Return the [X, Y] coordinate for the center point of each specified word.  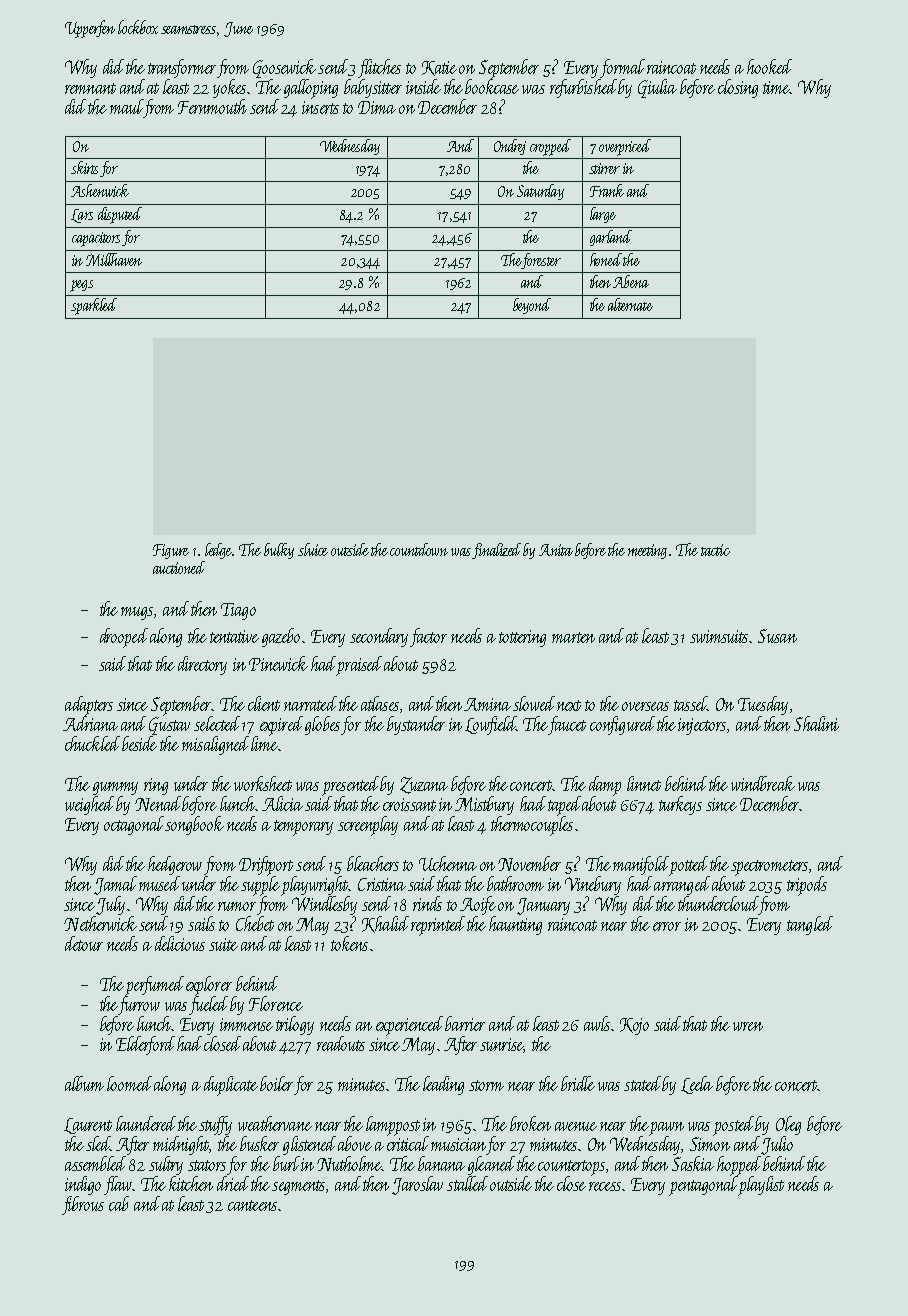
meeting [647, 551]
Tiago [238, 611]
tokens [349, 943]
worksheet [263, 783]
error [667, 926]
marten [573, 637]
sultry [166, 1165]
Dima [377, 107]
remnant [90, 88]
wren [748, 1026]
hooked [769, 66]
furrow [139, 1005]
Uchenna [448, 863]
